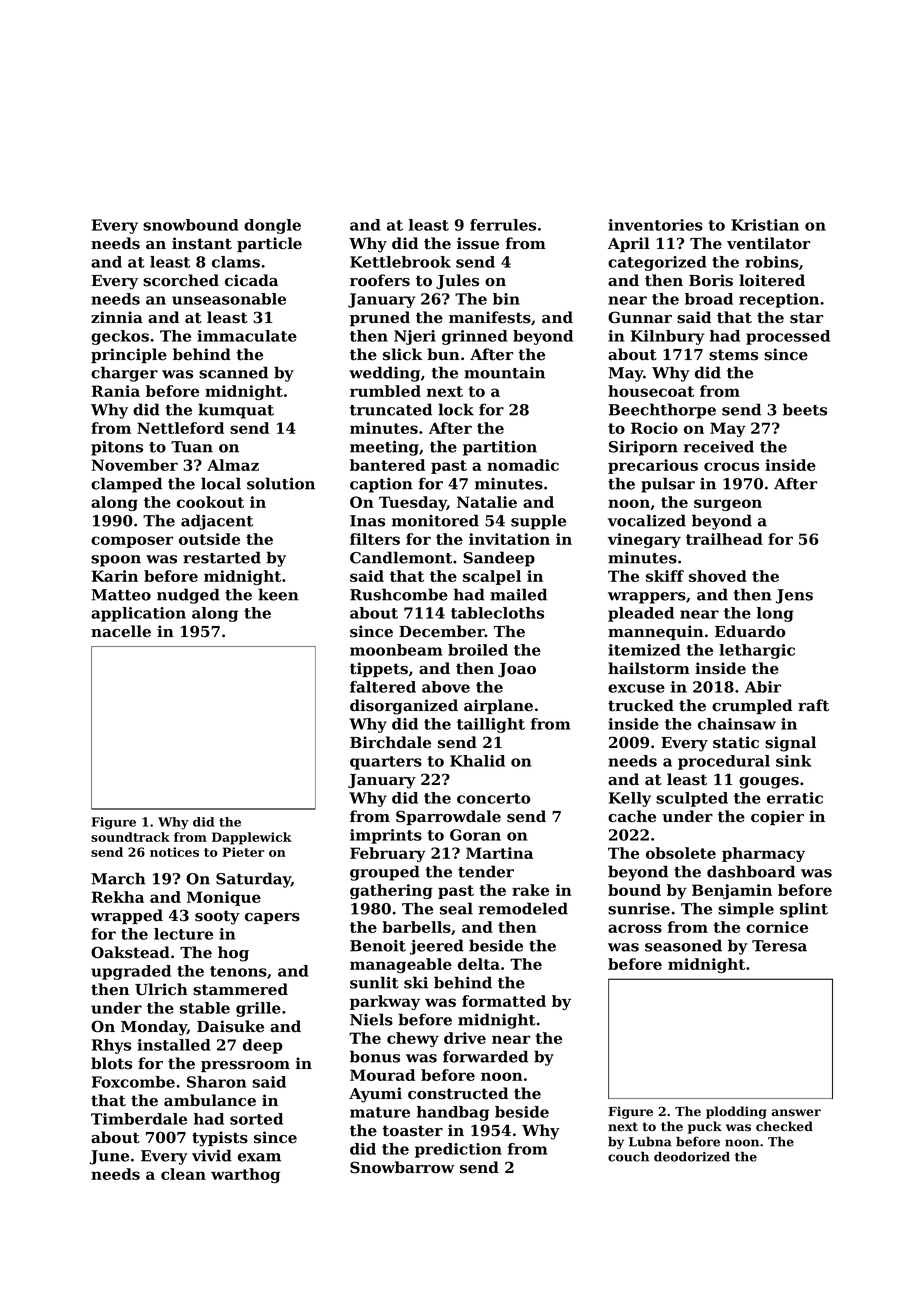  What do you see at coordinates (719, 446) in the screenshot?
I see `received` at bounding box center [719, 446].
